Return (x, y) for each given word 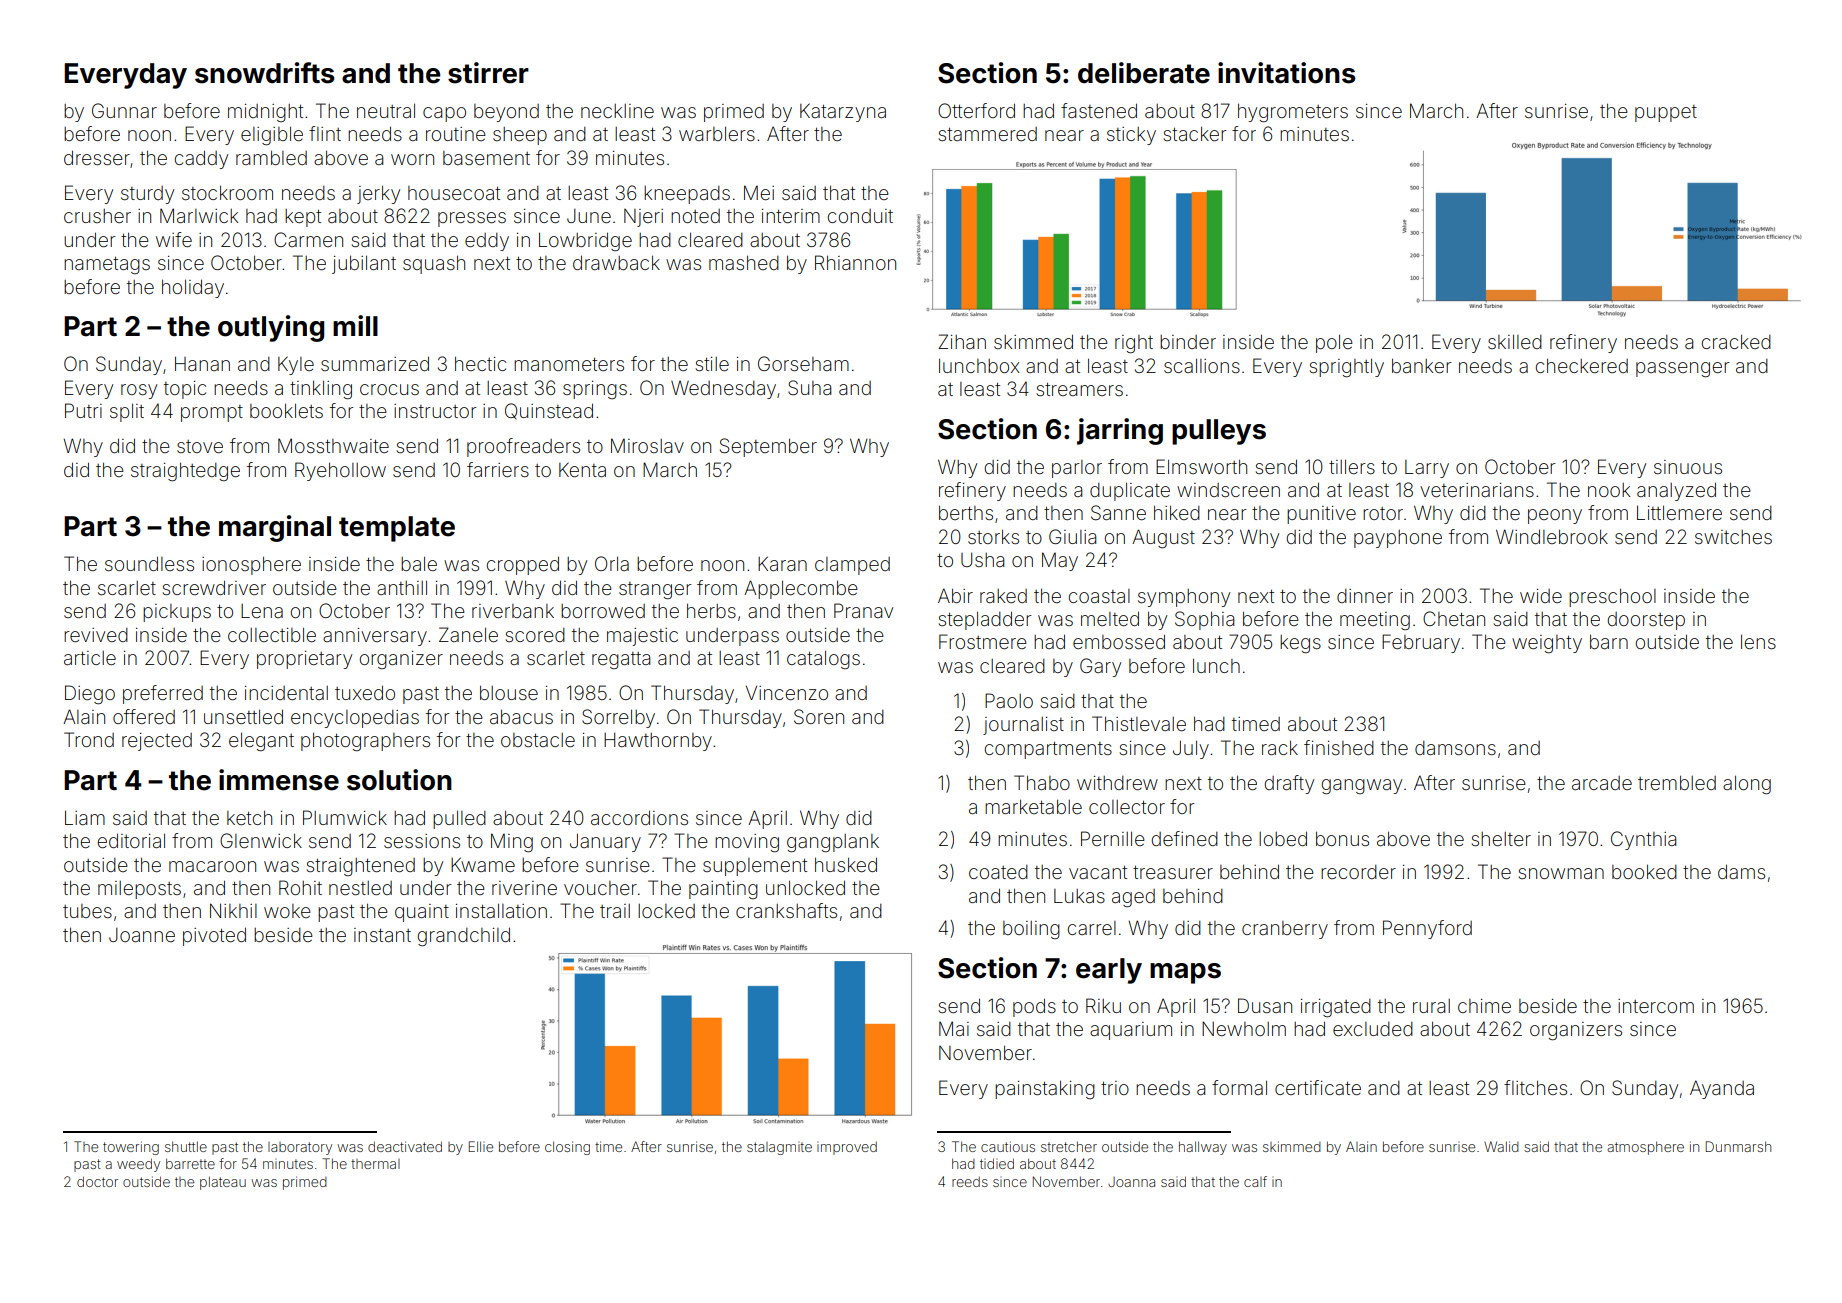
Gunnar (124, 110)
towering (131, 1148)
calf (1255, 1181)
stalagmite (779, 1148)
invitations (1287, 73)
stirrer (488, 73)
